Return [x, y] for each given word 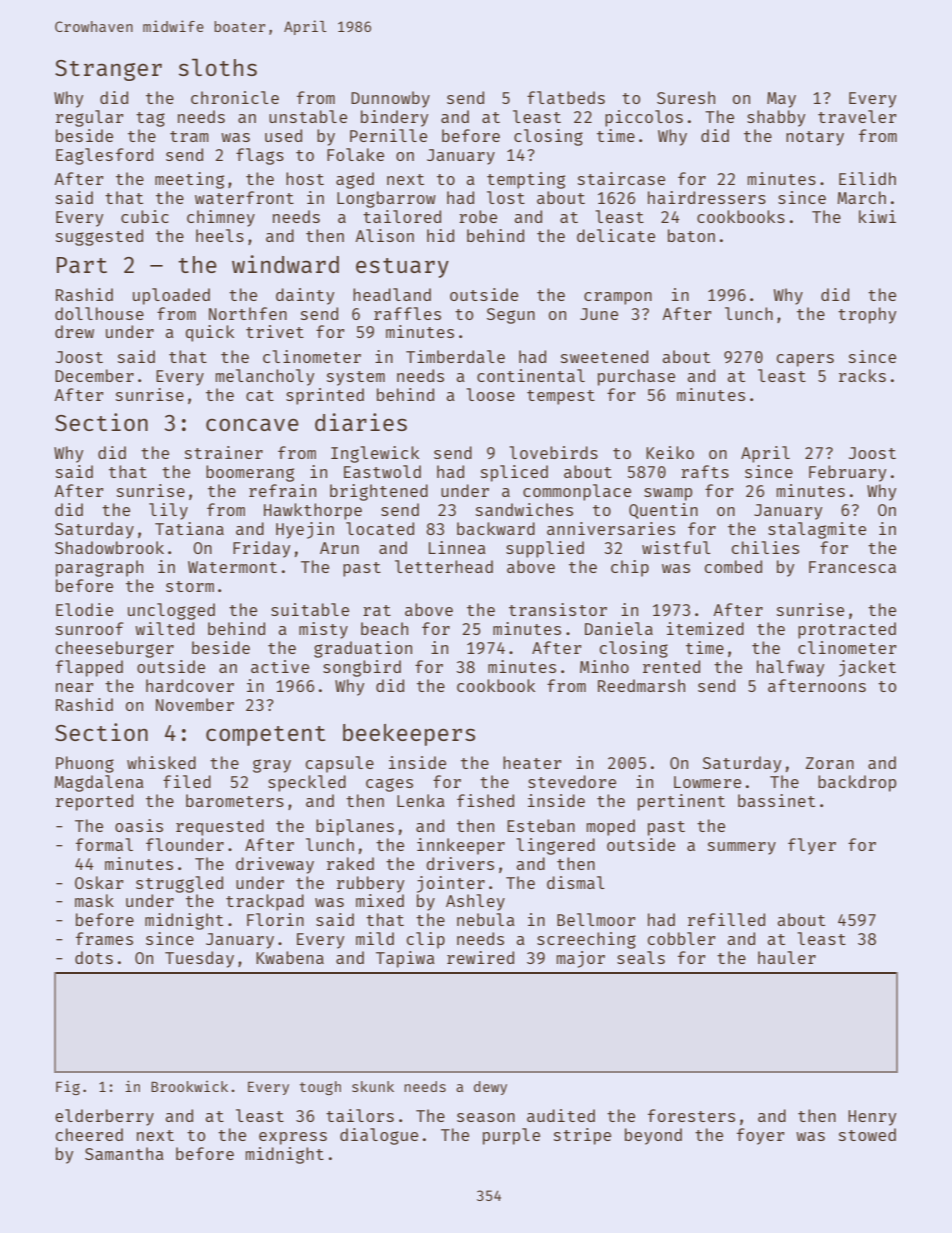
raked [350, 863]
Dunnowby [390, 99]
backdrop [857, 783]
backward [496, 528]
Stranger [108, 70]
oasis [139, 825]
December [94, 375]
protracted [847, 630]
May [781, 100]
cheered [89, 1134]
